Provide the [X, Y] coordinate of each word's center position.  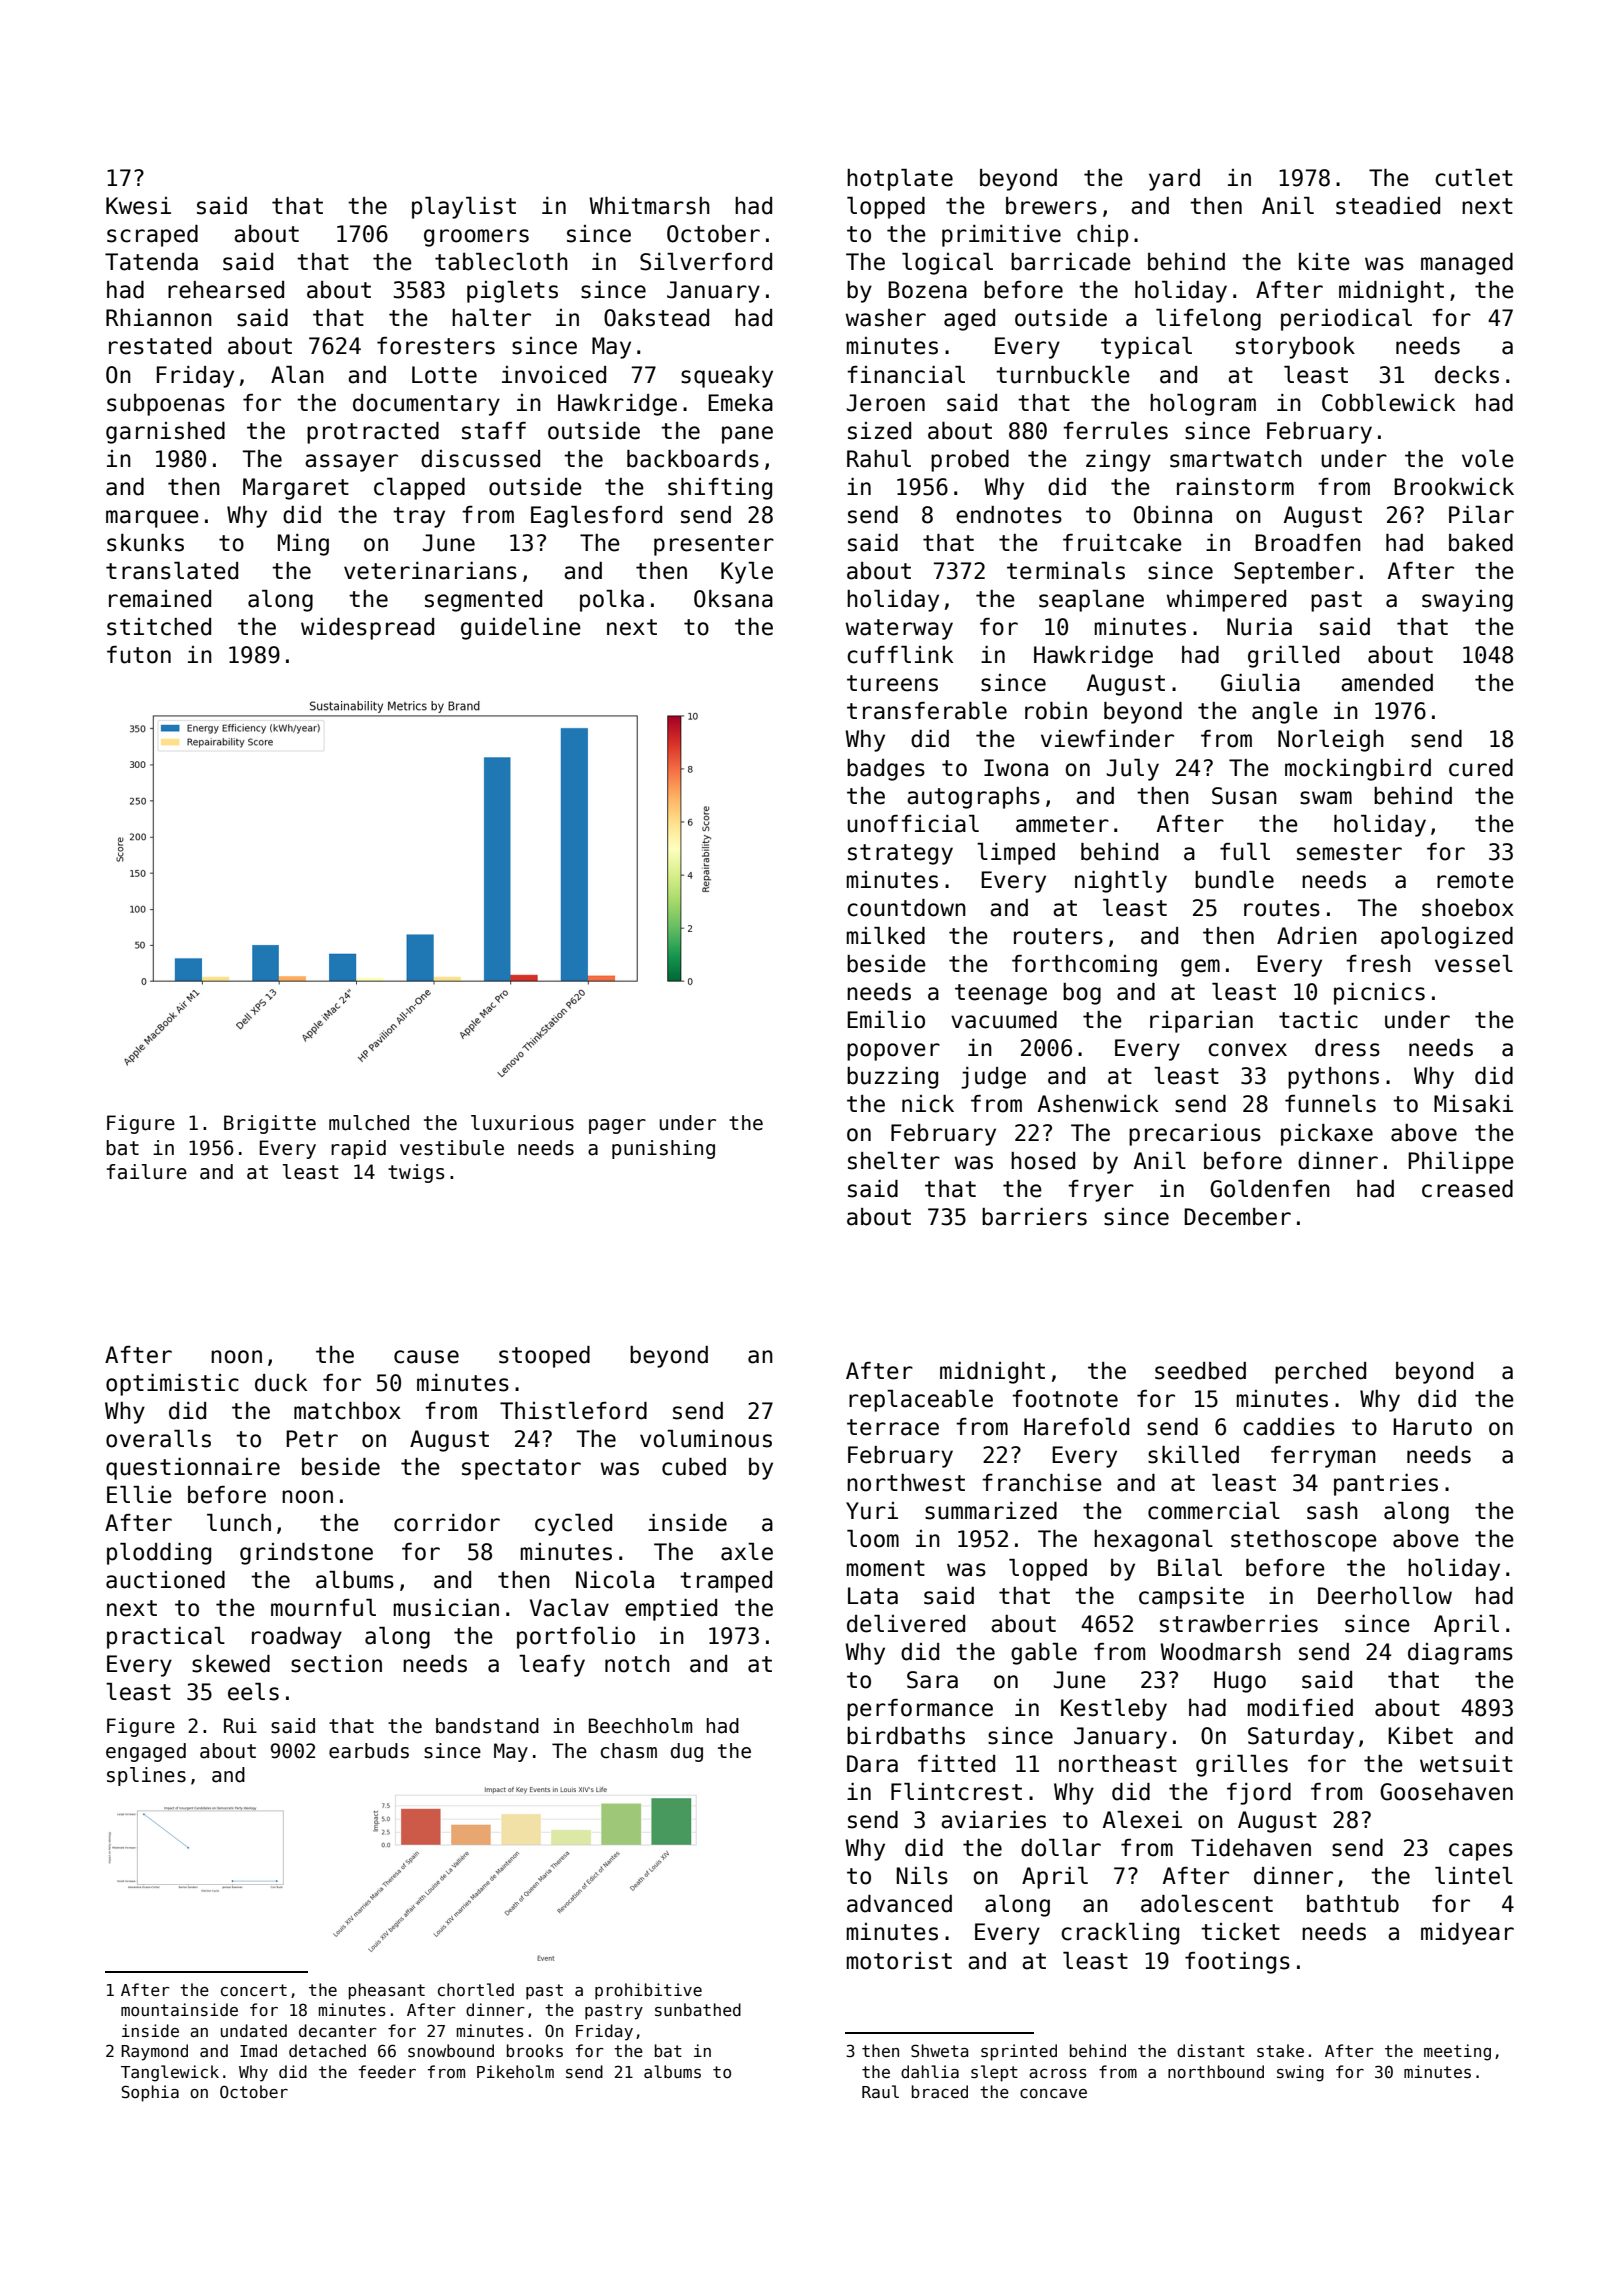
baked [1481, 543]
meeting [1457, 2052]
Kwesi [138, 206]
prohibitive [648, 1991]
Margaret [296, 489]
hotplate [900, 180]
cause [426, 1357]
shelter [894, 1161]
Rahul [879, 459]
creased [1467, 1189]
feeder [387, 2071]
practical [166, 1638]
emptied [671, 1610]
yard [1174, 180]
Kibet [1420, 1736]
